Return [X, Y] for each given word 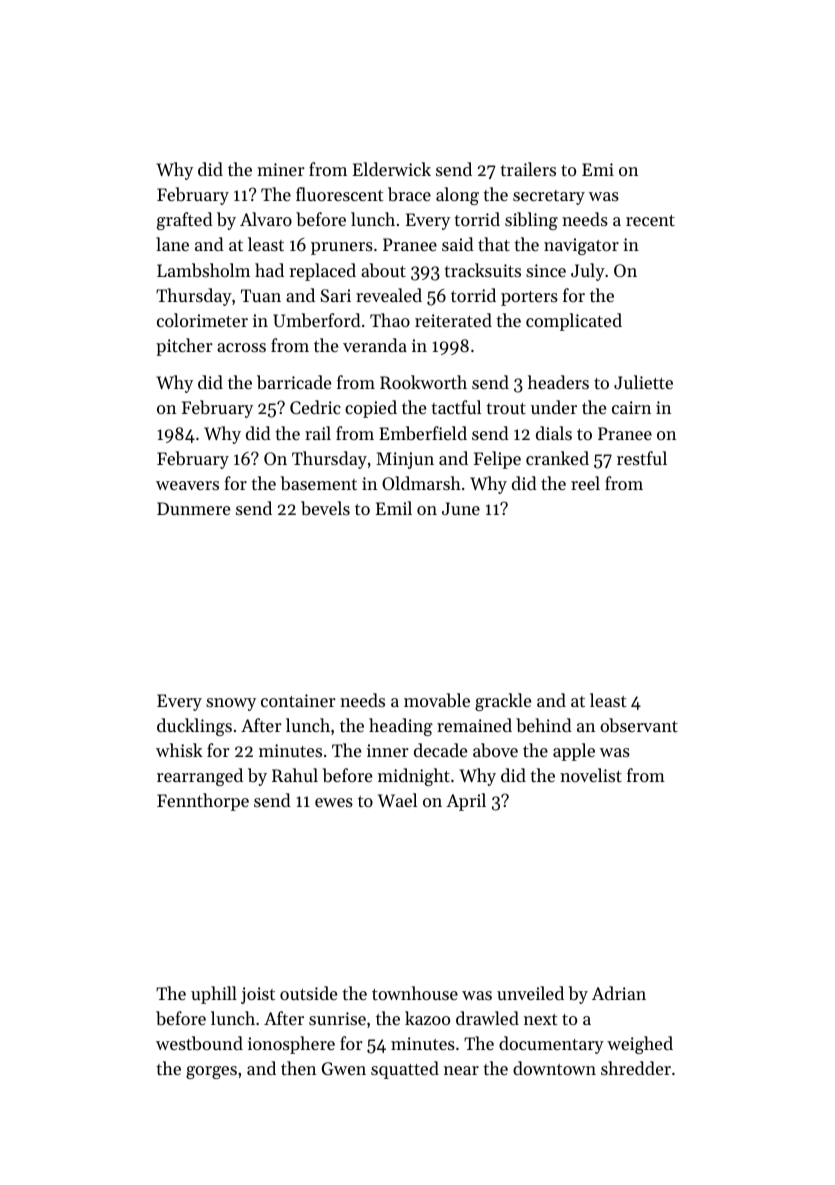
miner [281, 169]
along [457, 196]
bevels [325, 508]
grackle [503, 702]
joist [258, 995]
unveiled [530, 993]
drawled [487, 1018]
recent [650, 220]
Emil [394, 508]
